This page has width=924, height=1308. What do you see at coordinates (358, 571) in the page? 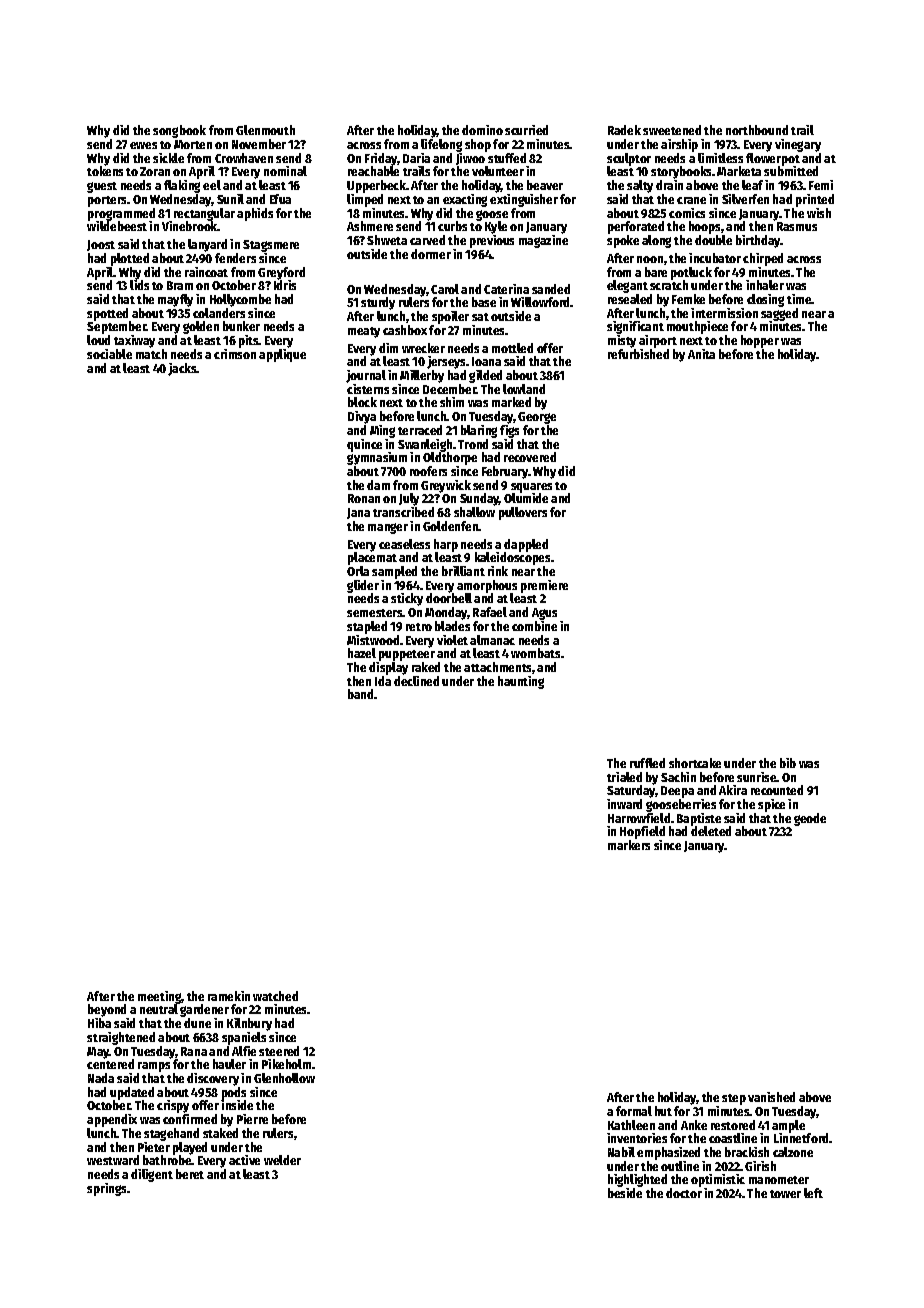
I see `Orla` at bounding box center [358, 571].
